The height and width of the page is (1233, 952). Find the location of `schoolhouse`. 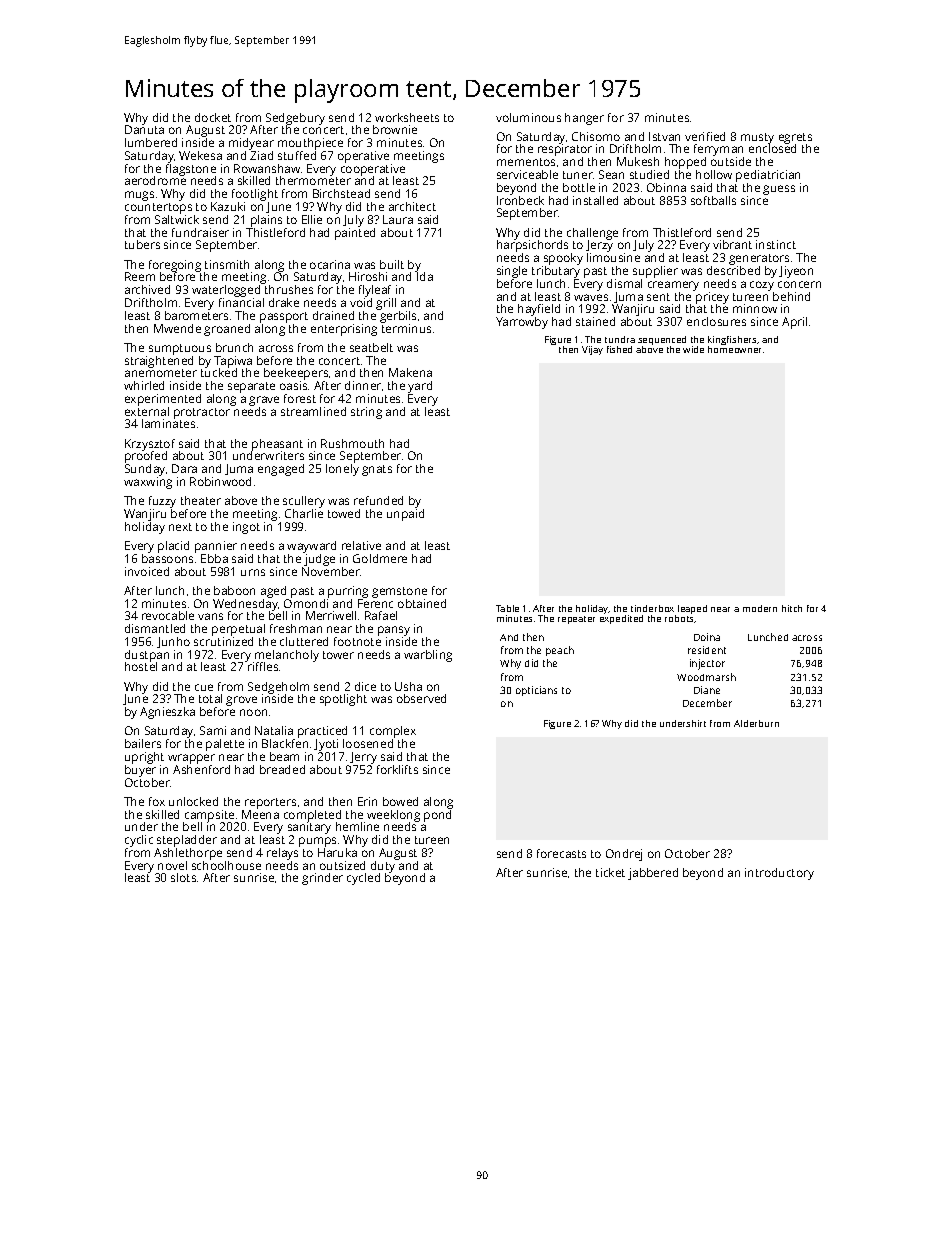

schoolhouse is located at coordinates (226, 865).
